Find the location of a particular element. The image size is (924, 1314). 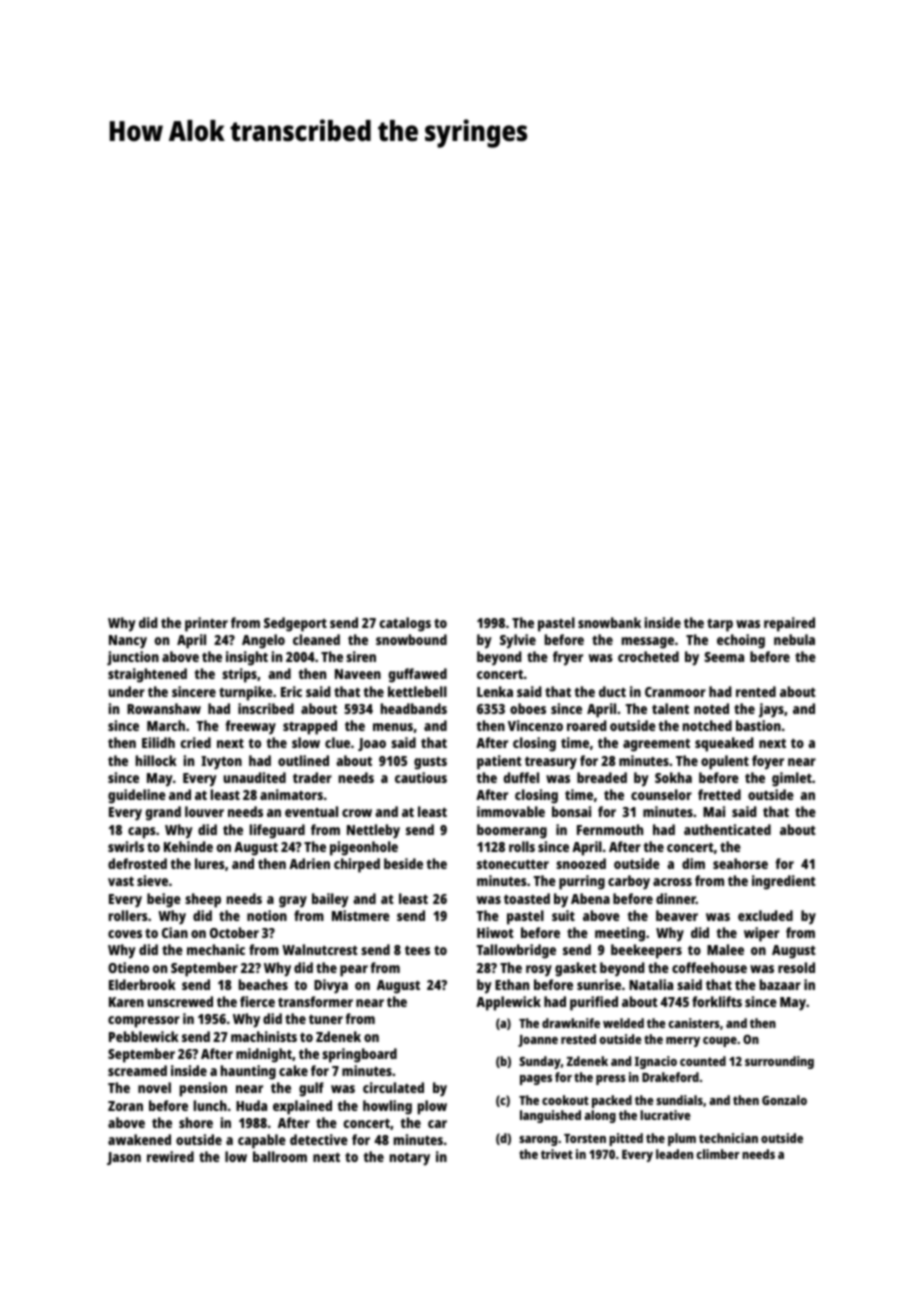

printer is located at coordinates (206, 624).
